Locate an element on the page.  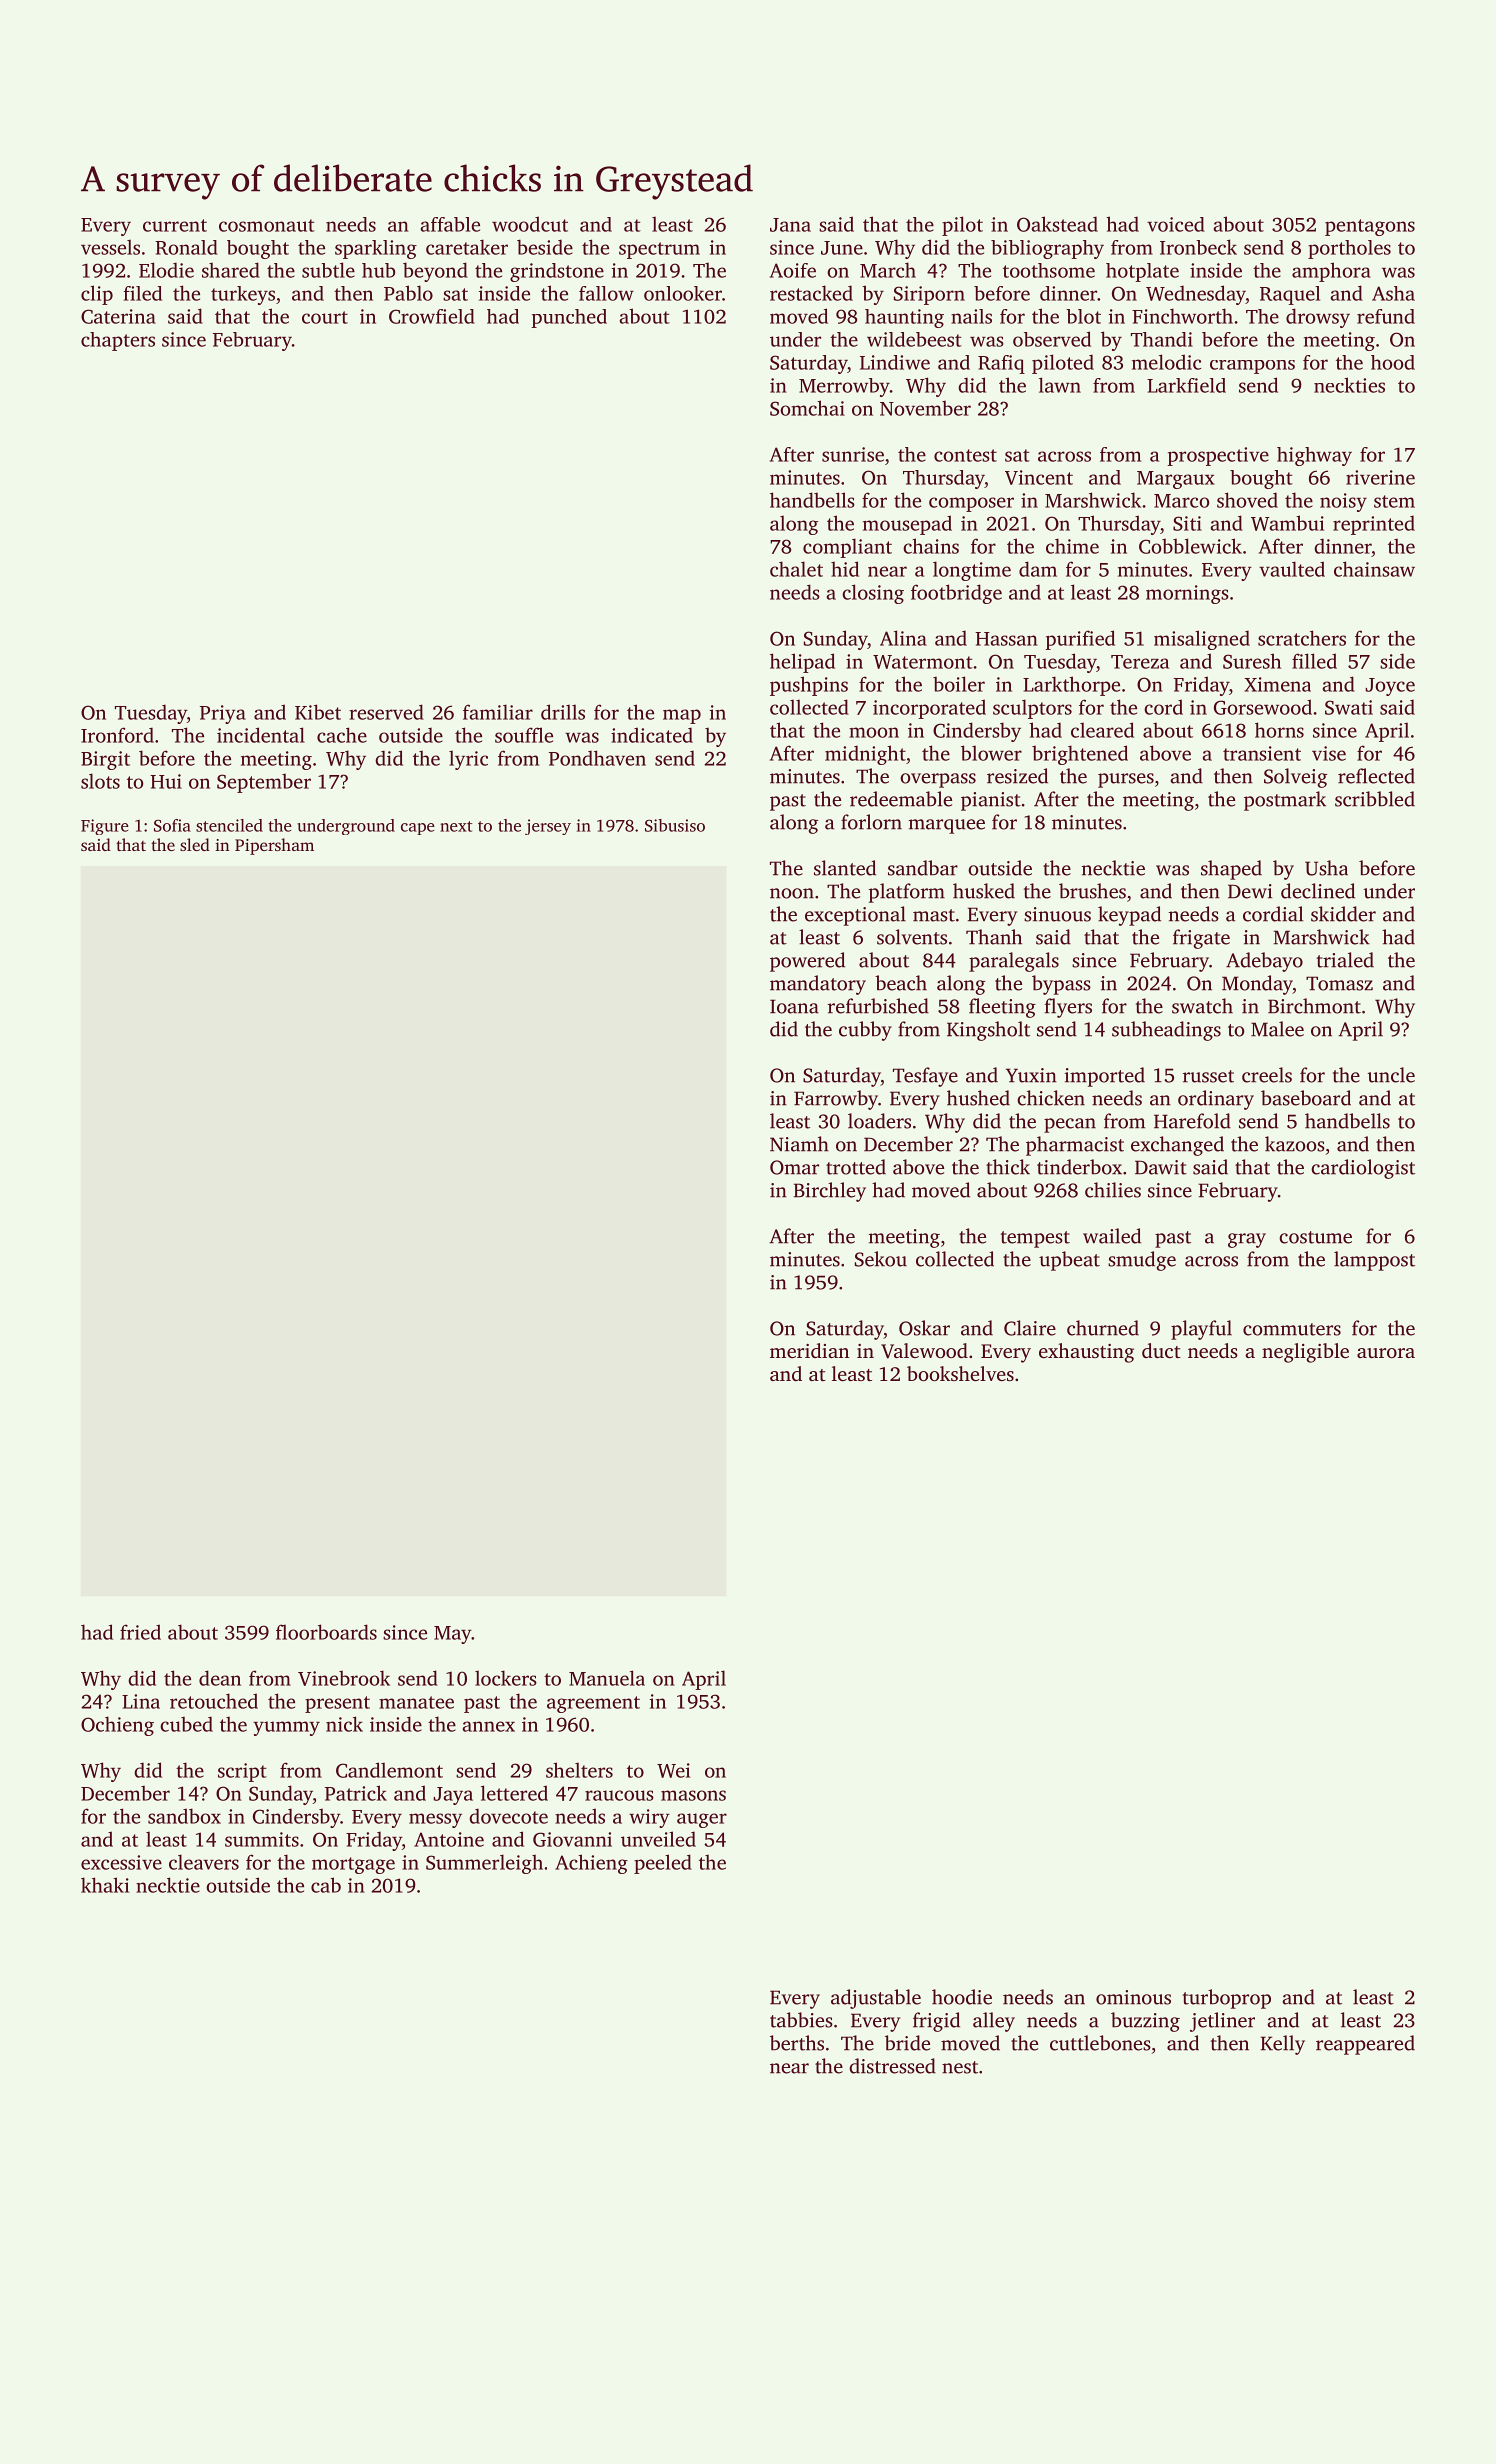
summits is located at coordinates (262, 1839).
